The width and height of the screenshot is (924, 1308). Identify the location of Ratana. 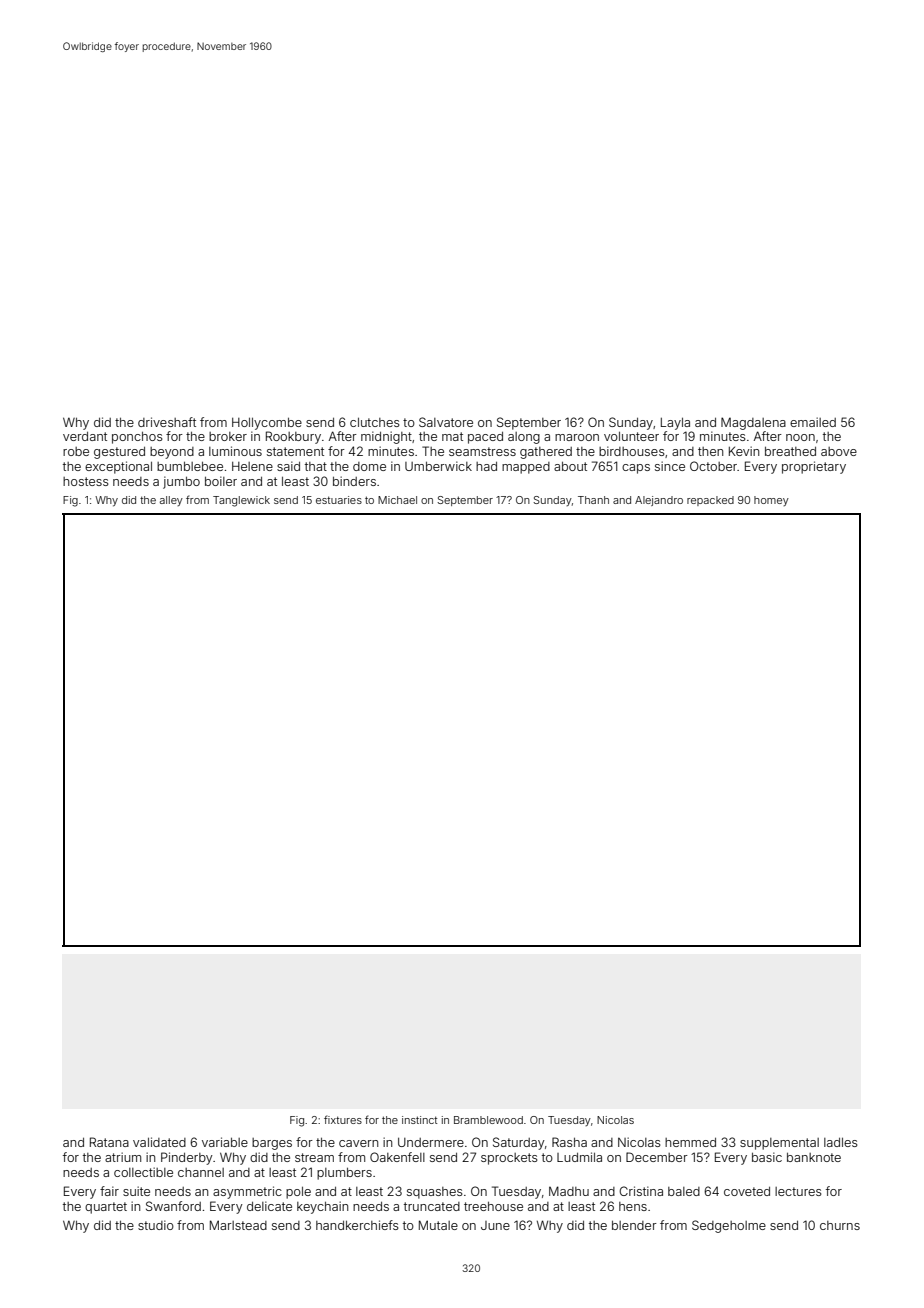
(109, 1142).
